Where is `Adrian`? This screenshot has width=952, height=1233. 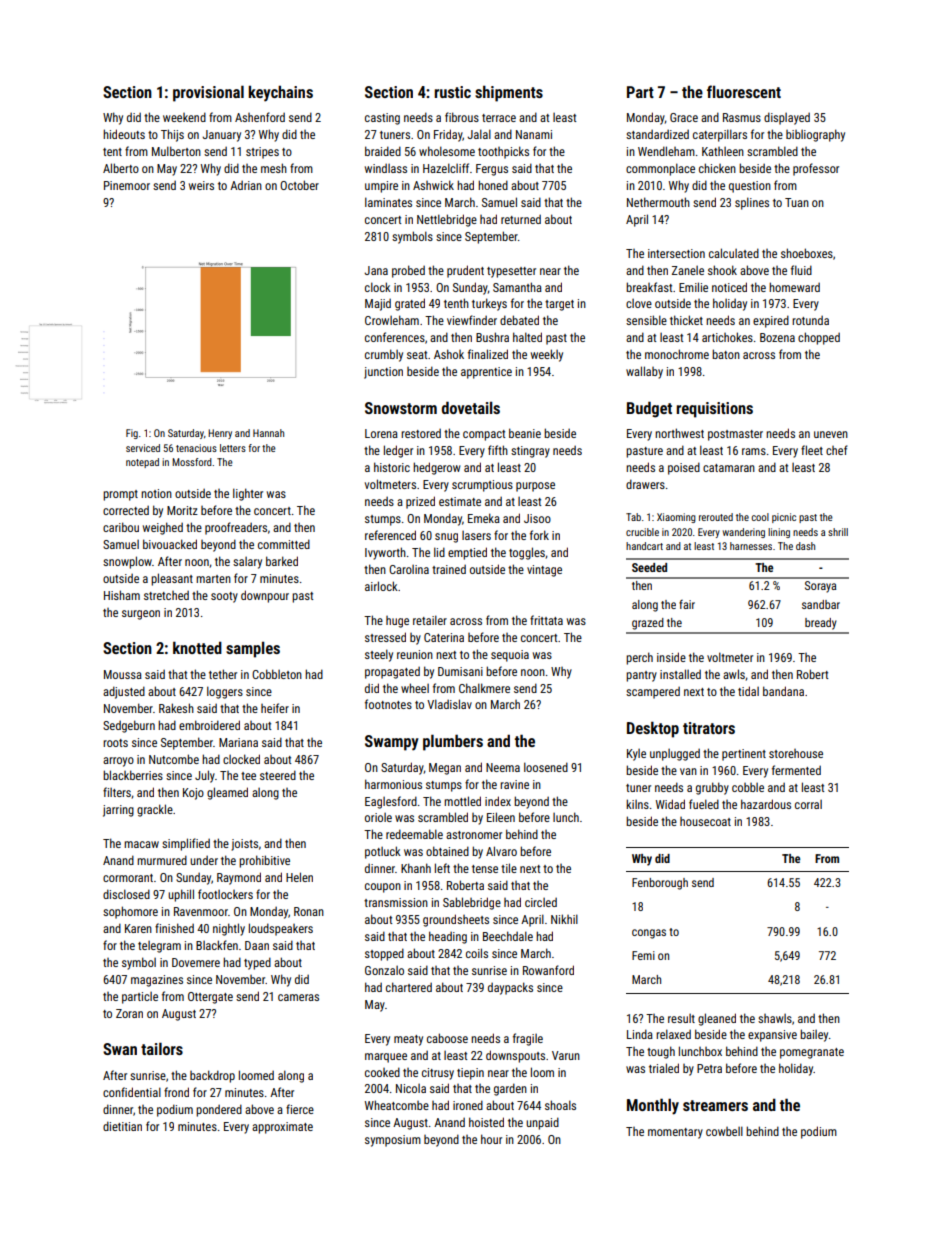 Adrian is located at coordinates (246, 185).
